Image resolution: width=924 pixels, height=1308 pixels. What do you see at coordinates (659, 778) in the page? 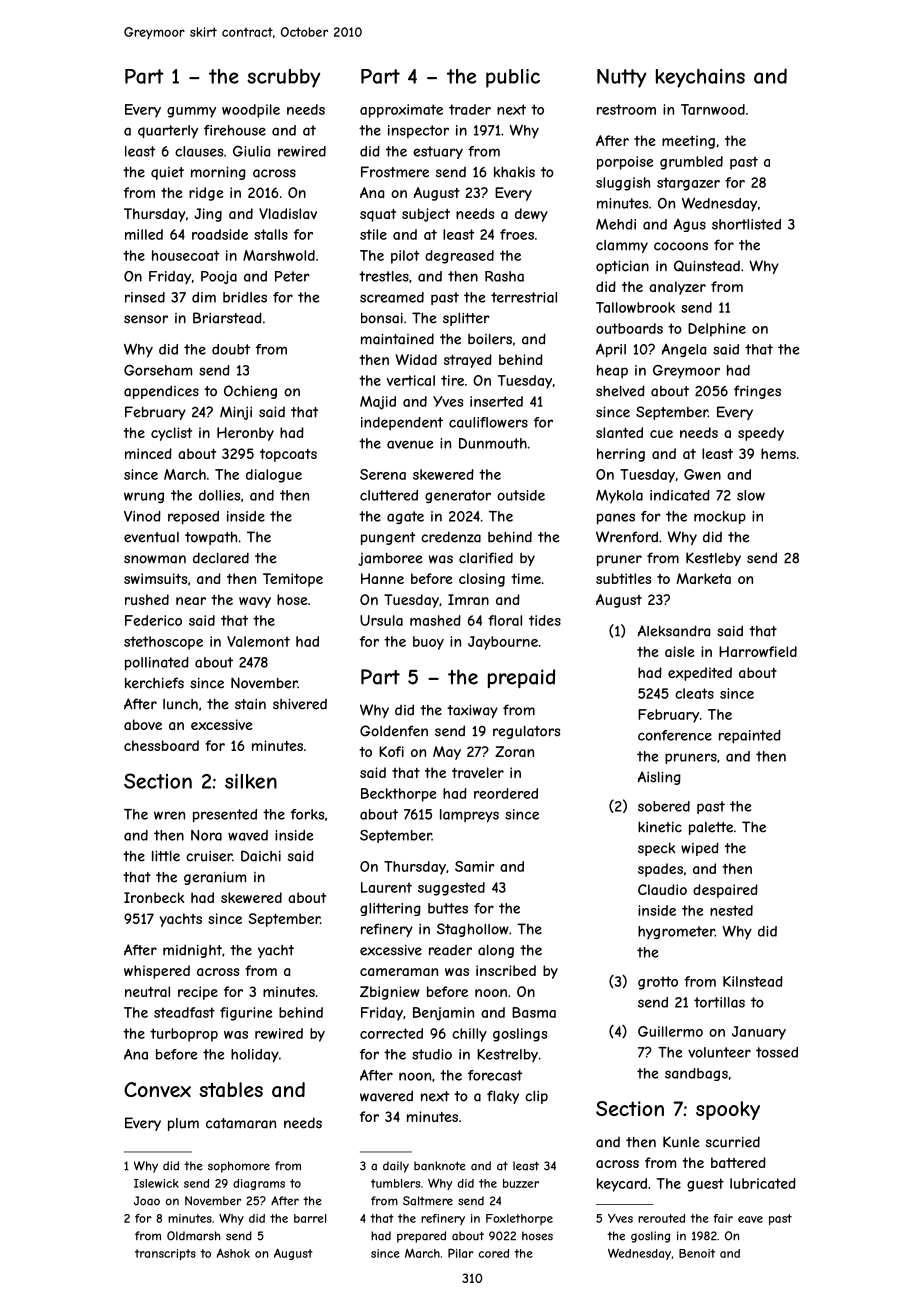
I see `Aisling` at bounding box center [659, 778].
